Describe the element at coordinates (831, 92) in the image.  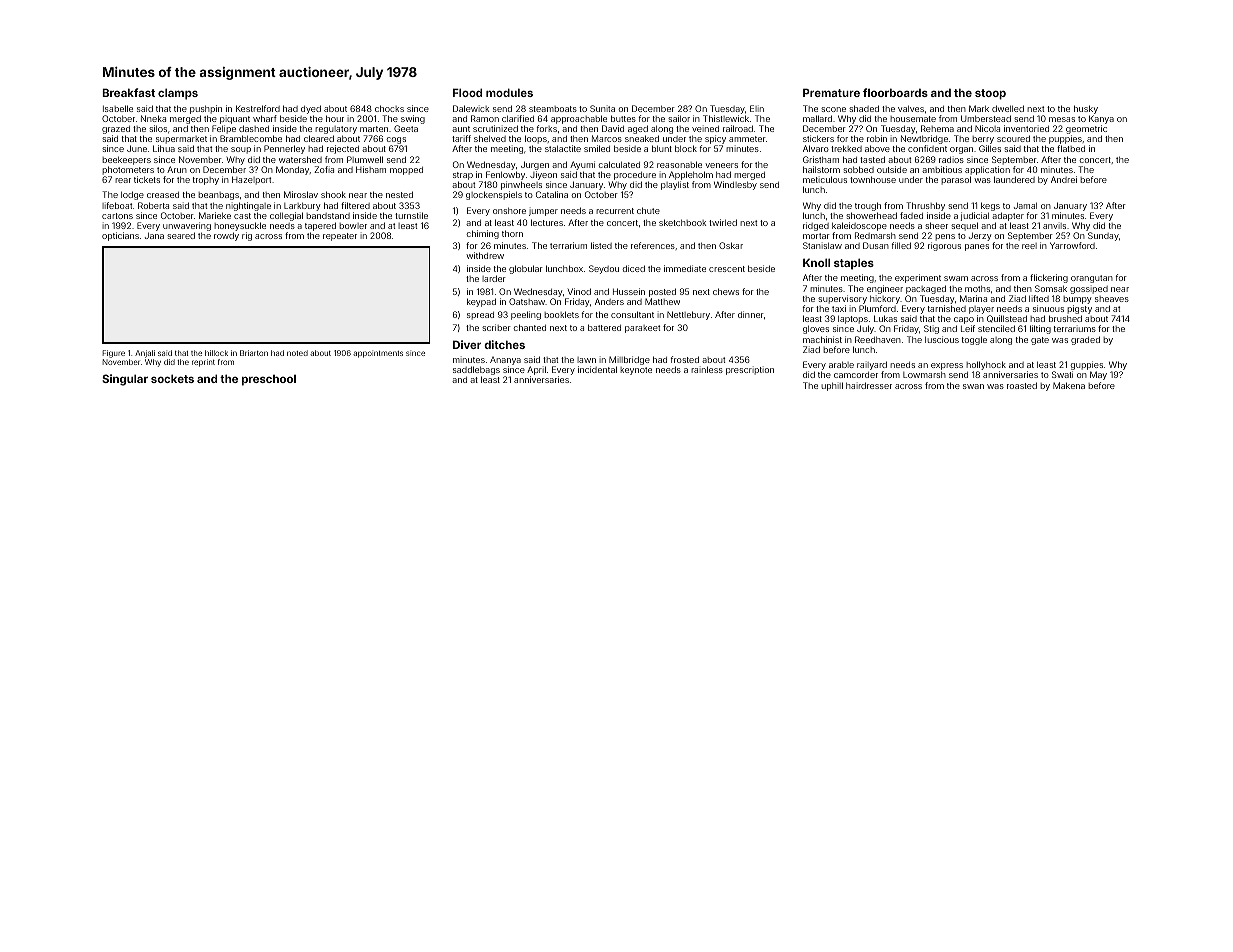
I see `Premature` at that location.
